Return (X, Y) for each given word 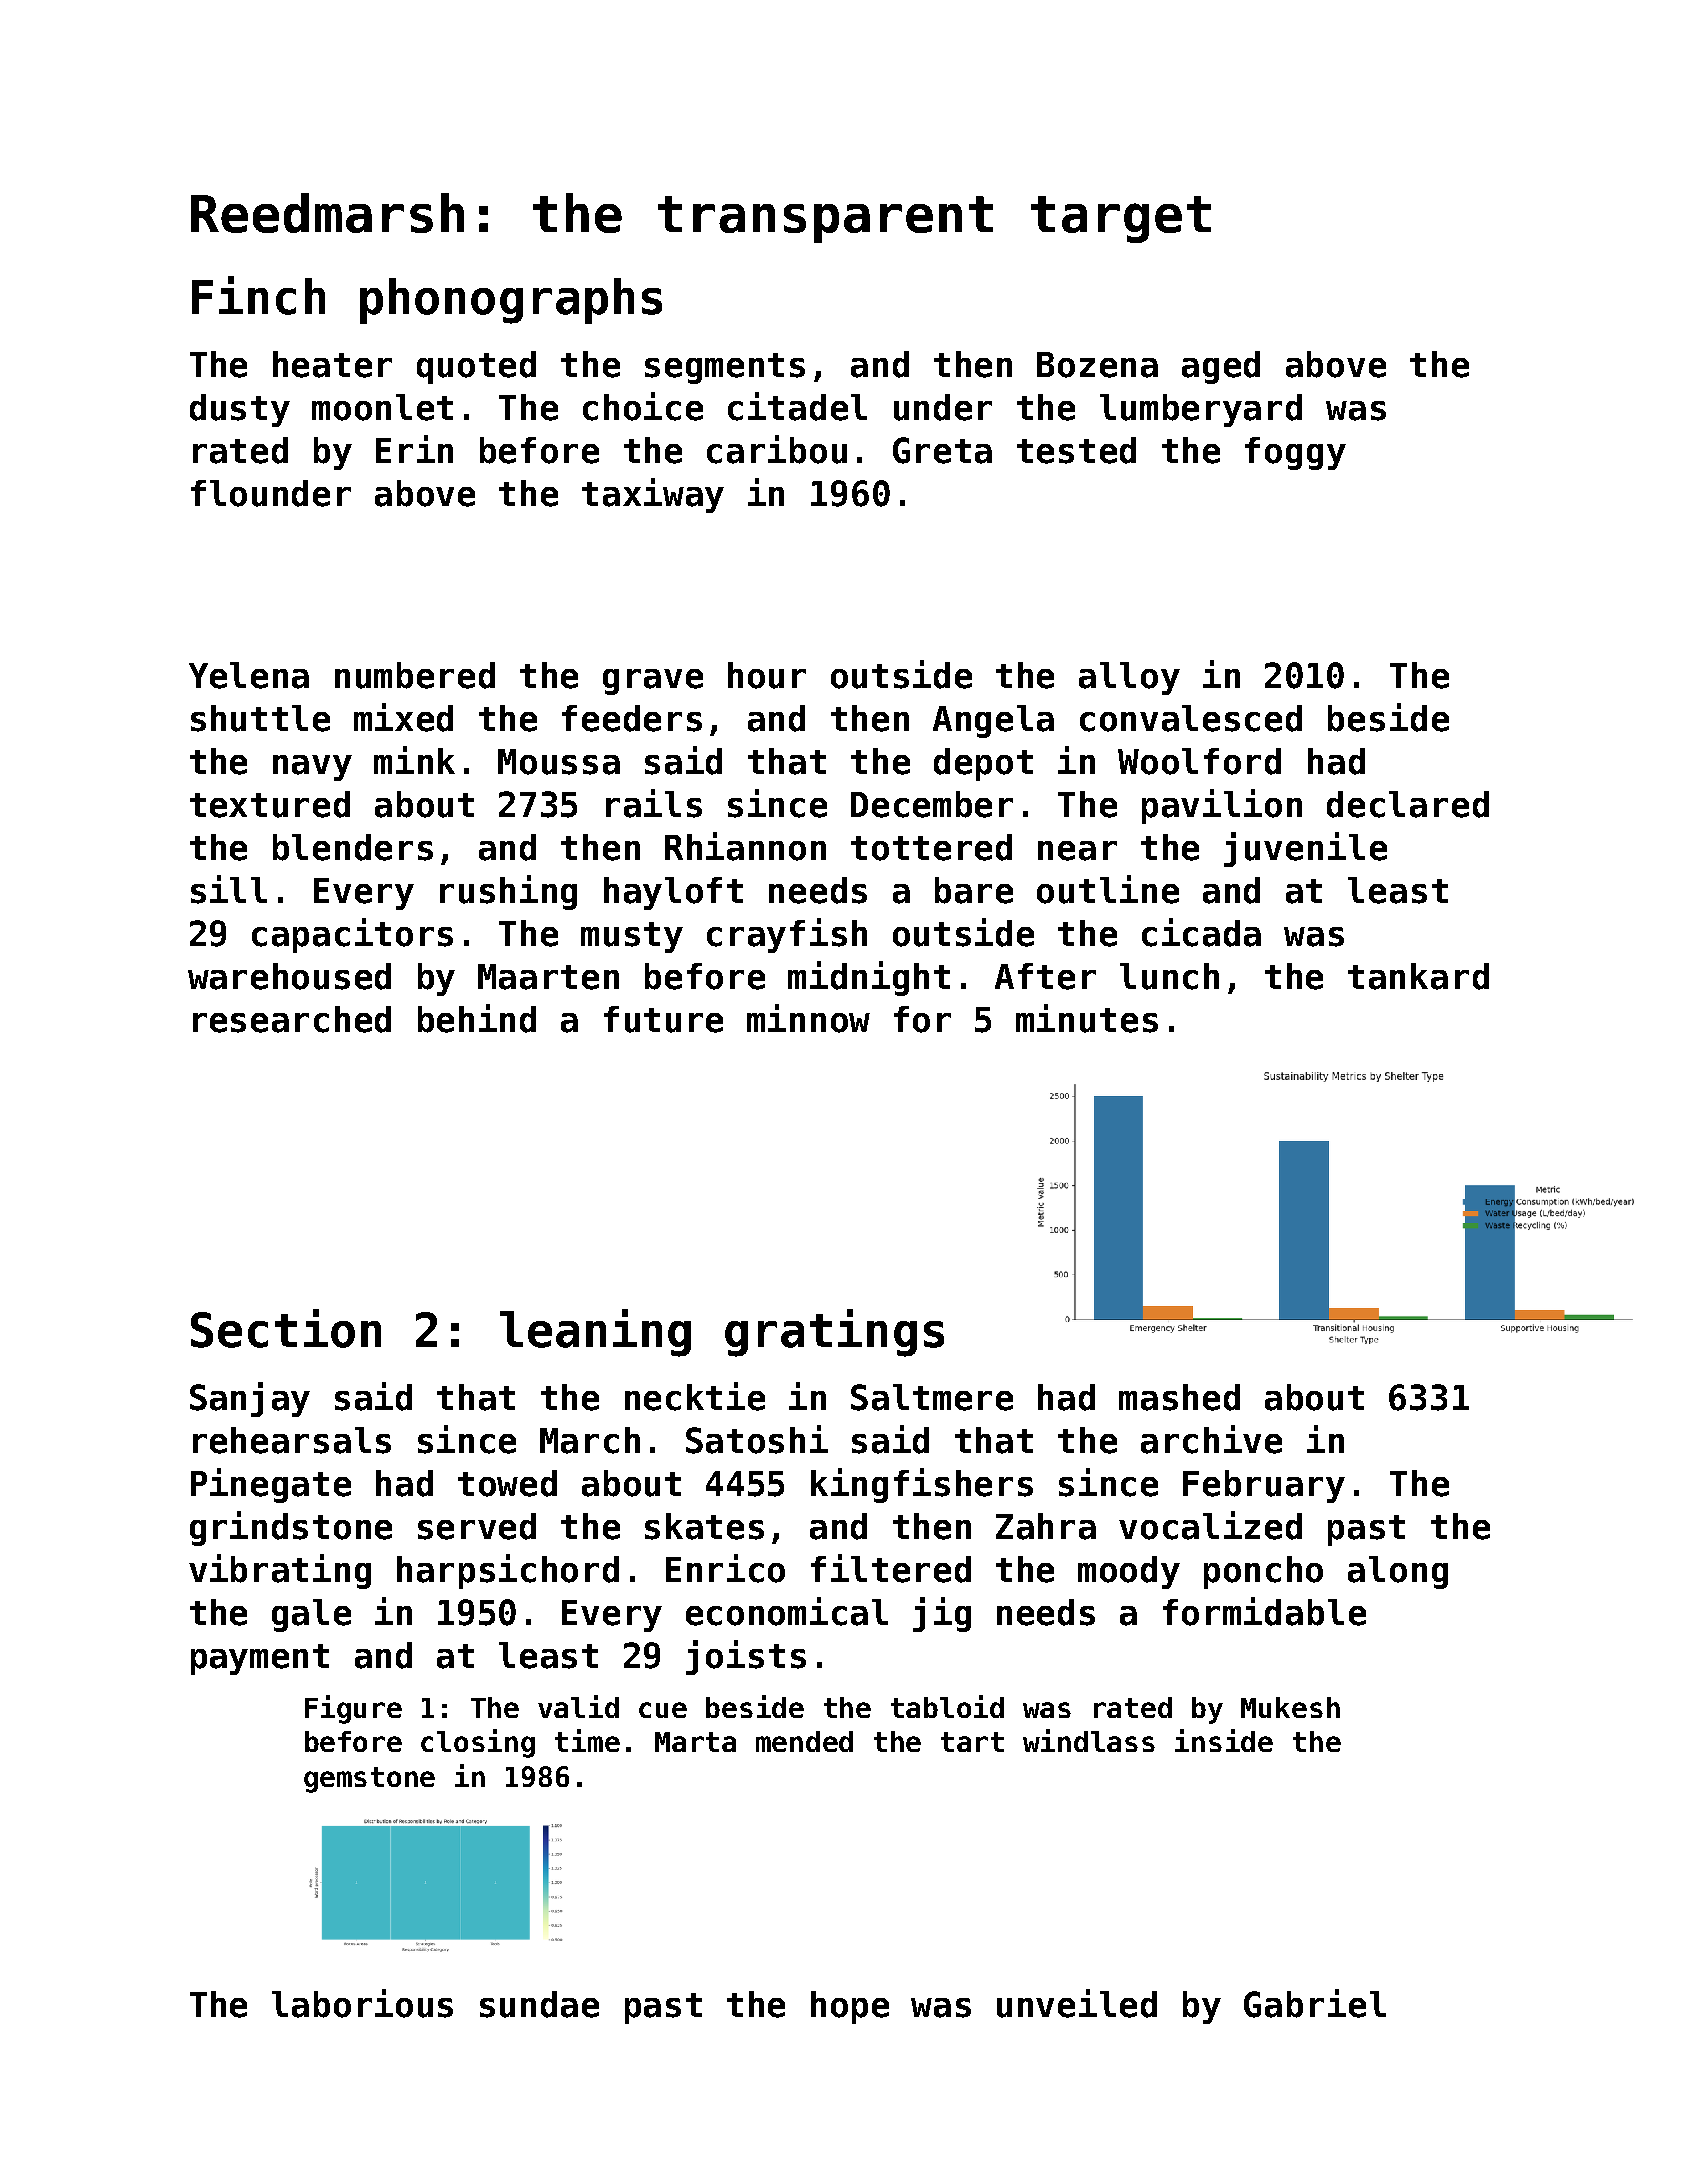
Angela (993, 721)
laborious (362, 2003)
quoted (476, 367)
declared (1408, 804)
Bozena (1097, 365)
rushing (508, 892)
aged (1221, 367)
